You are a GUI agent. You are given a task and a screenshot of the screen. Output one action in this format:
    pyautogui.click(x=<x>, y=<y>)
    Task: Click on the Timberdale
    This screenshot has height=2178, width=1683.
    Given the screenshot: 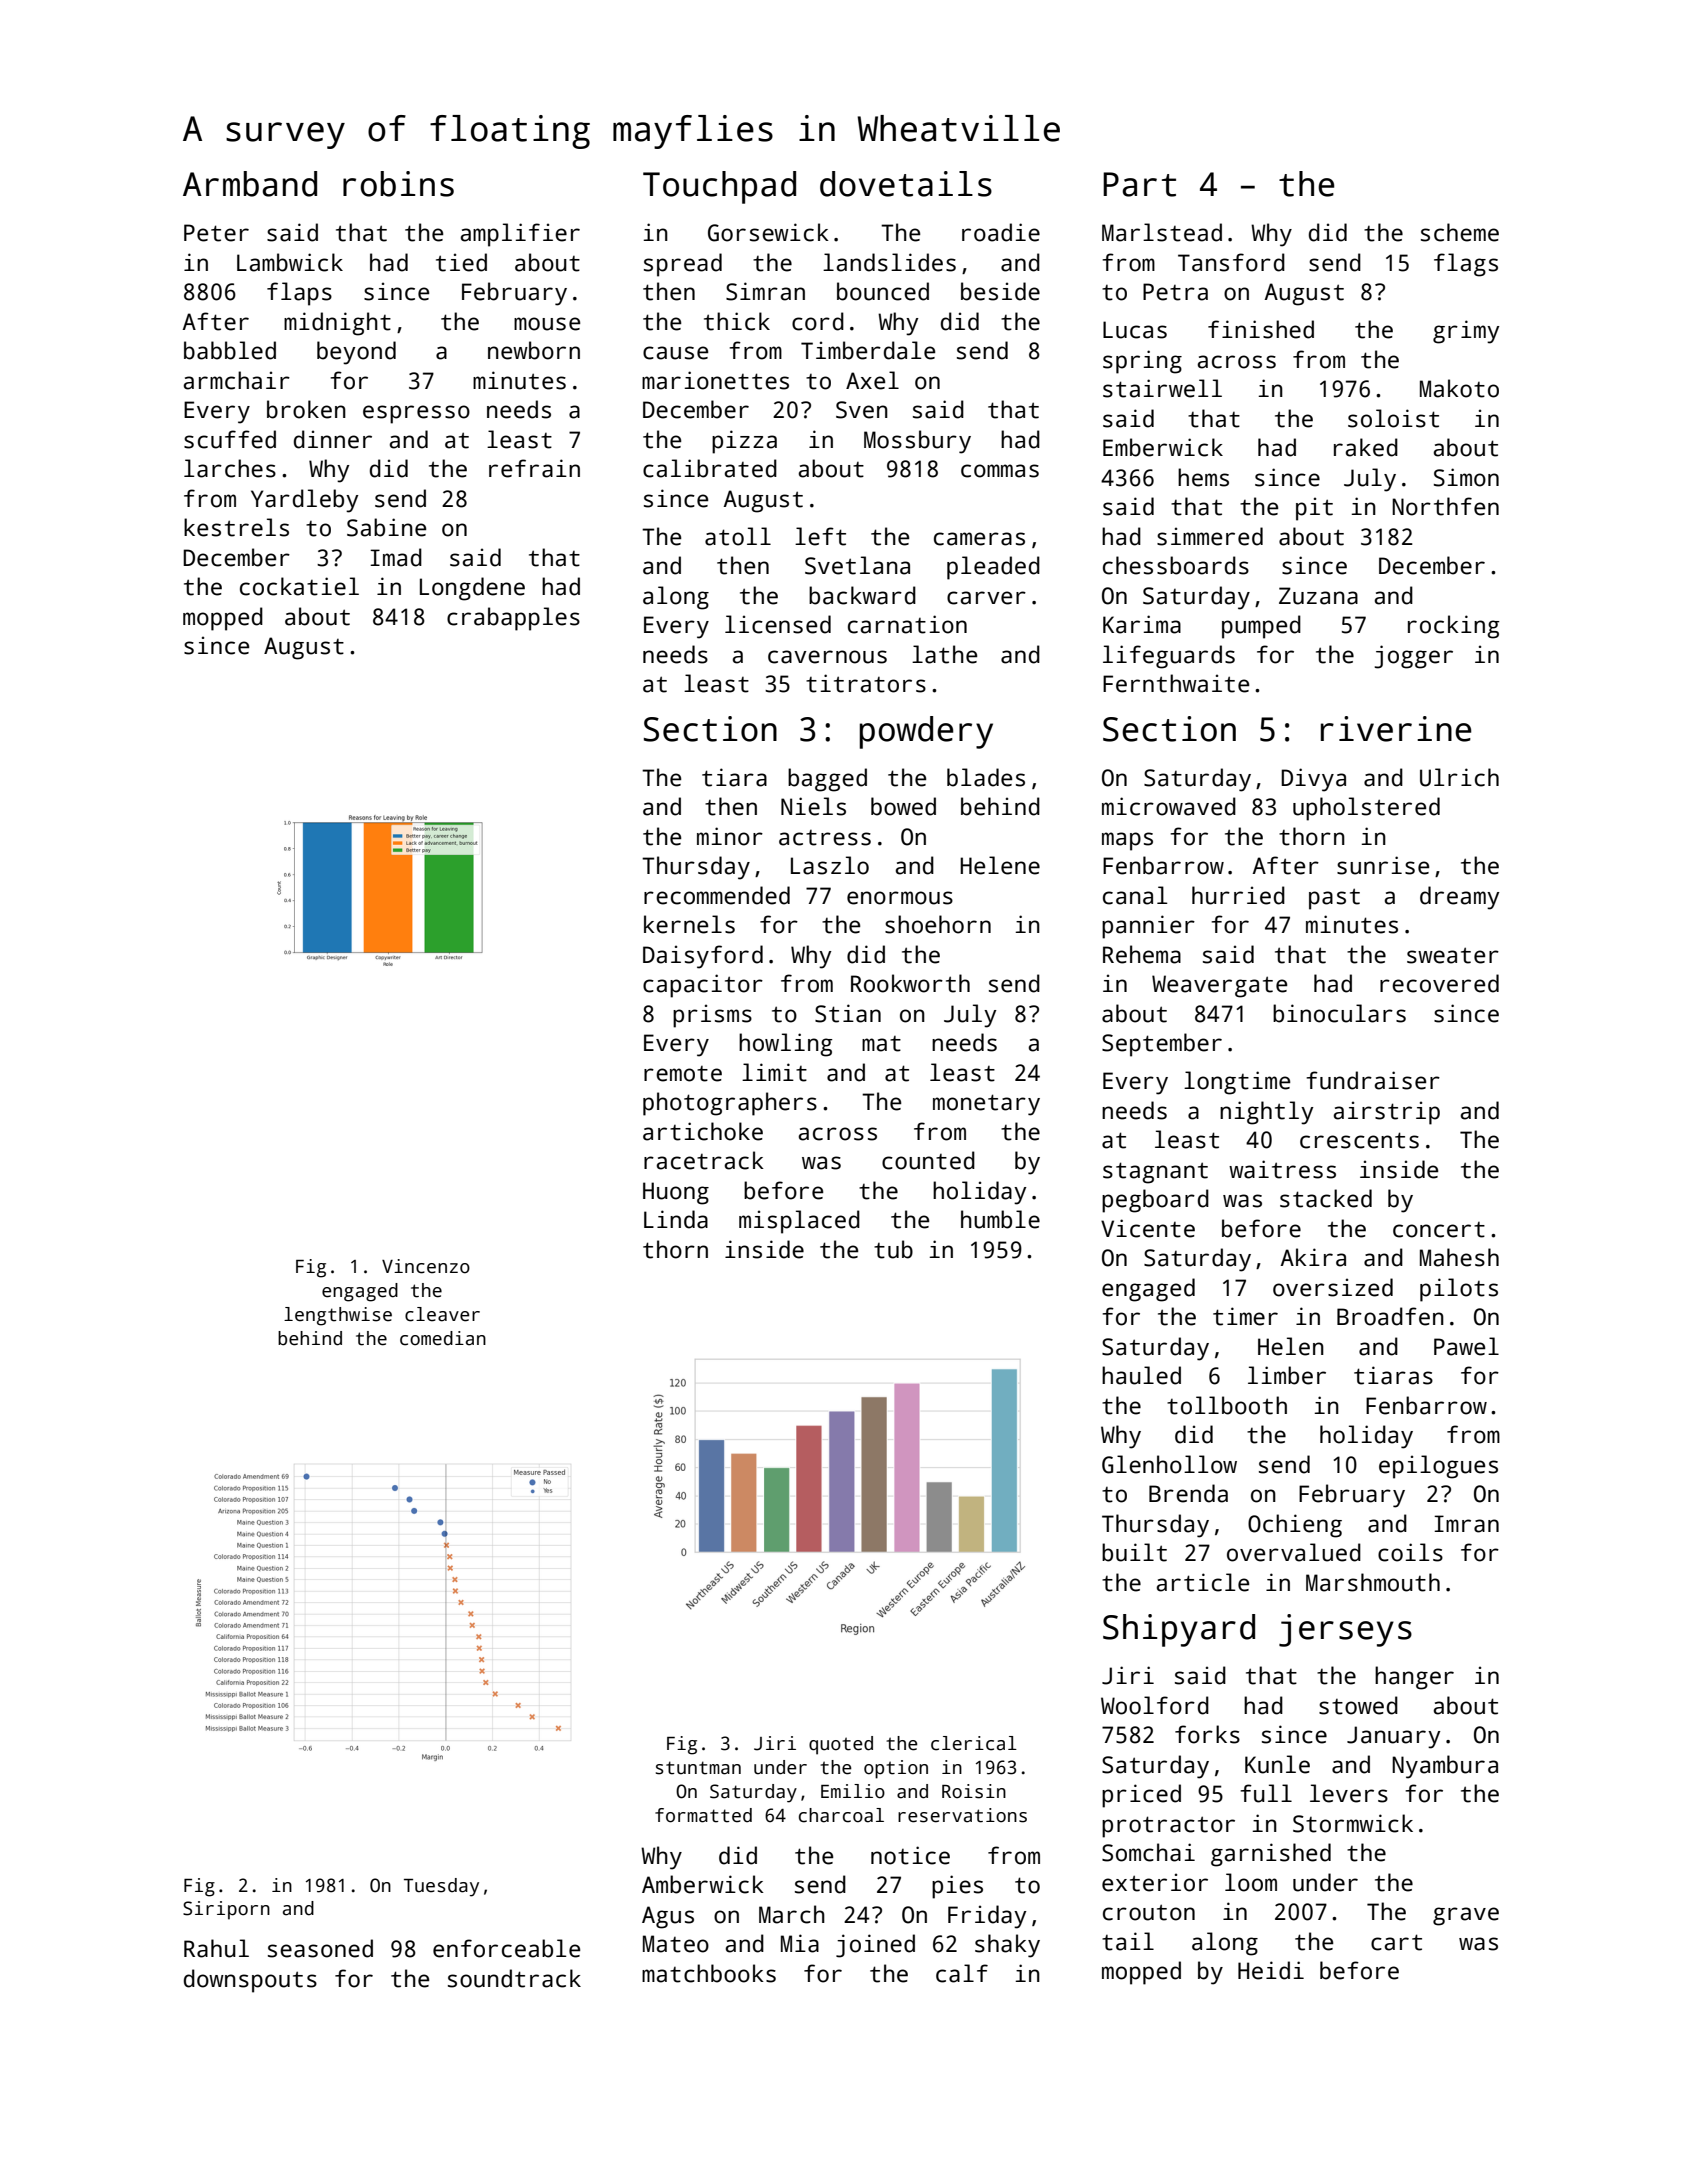 What is the action you would take?
    pyautogui.click(x=868, y=350)
